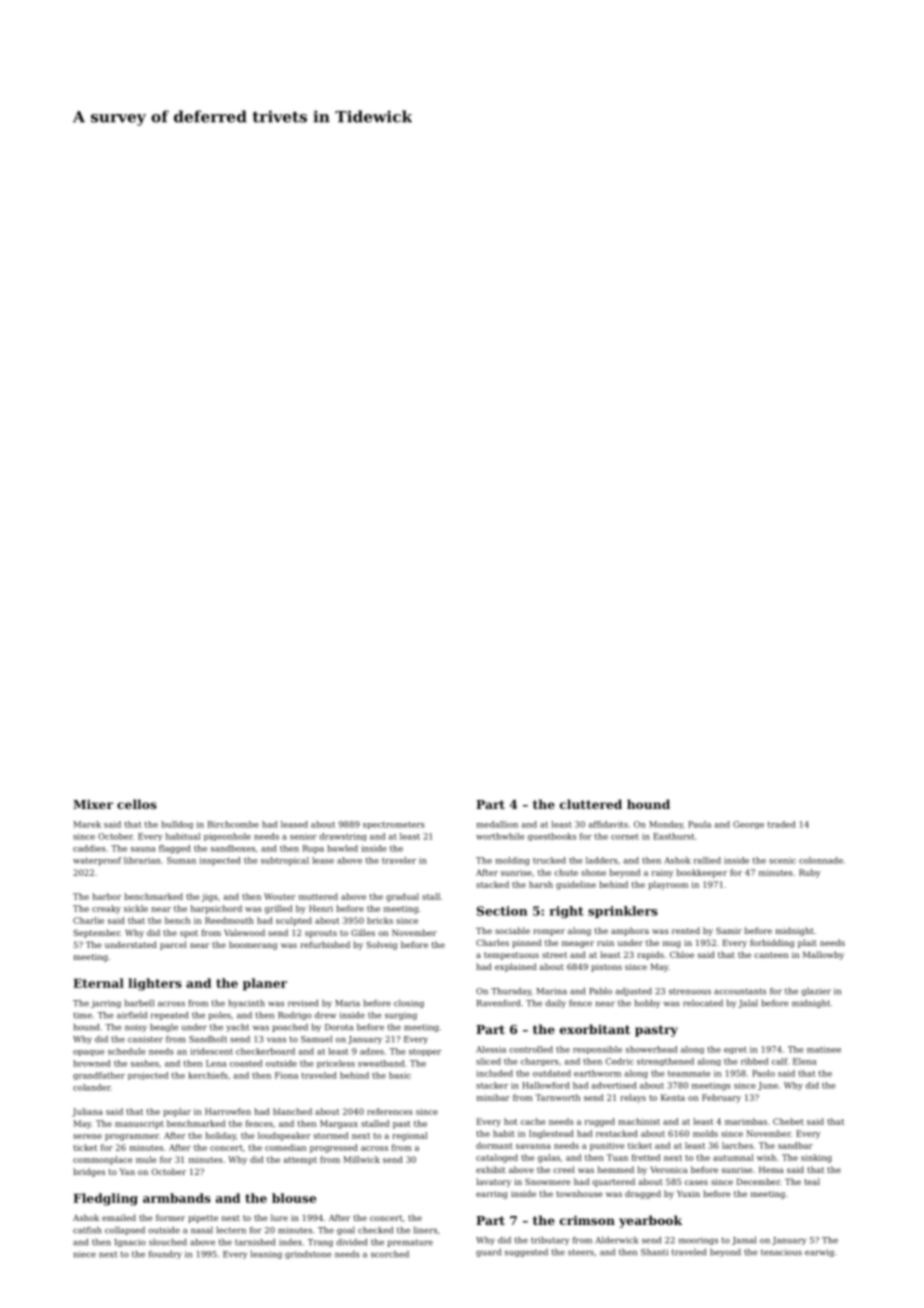 Image resolution: width=924 pixels, height=1308 pixels. Describe the element at coordinates (782, 824) in the screenshot. I see `traded` at that location.
